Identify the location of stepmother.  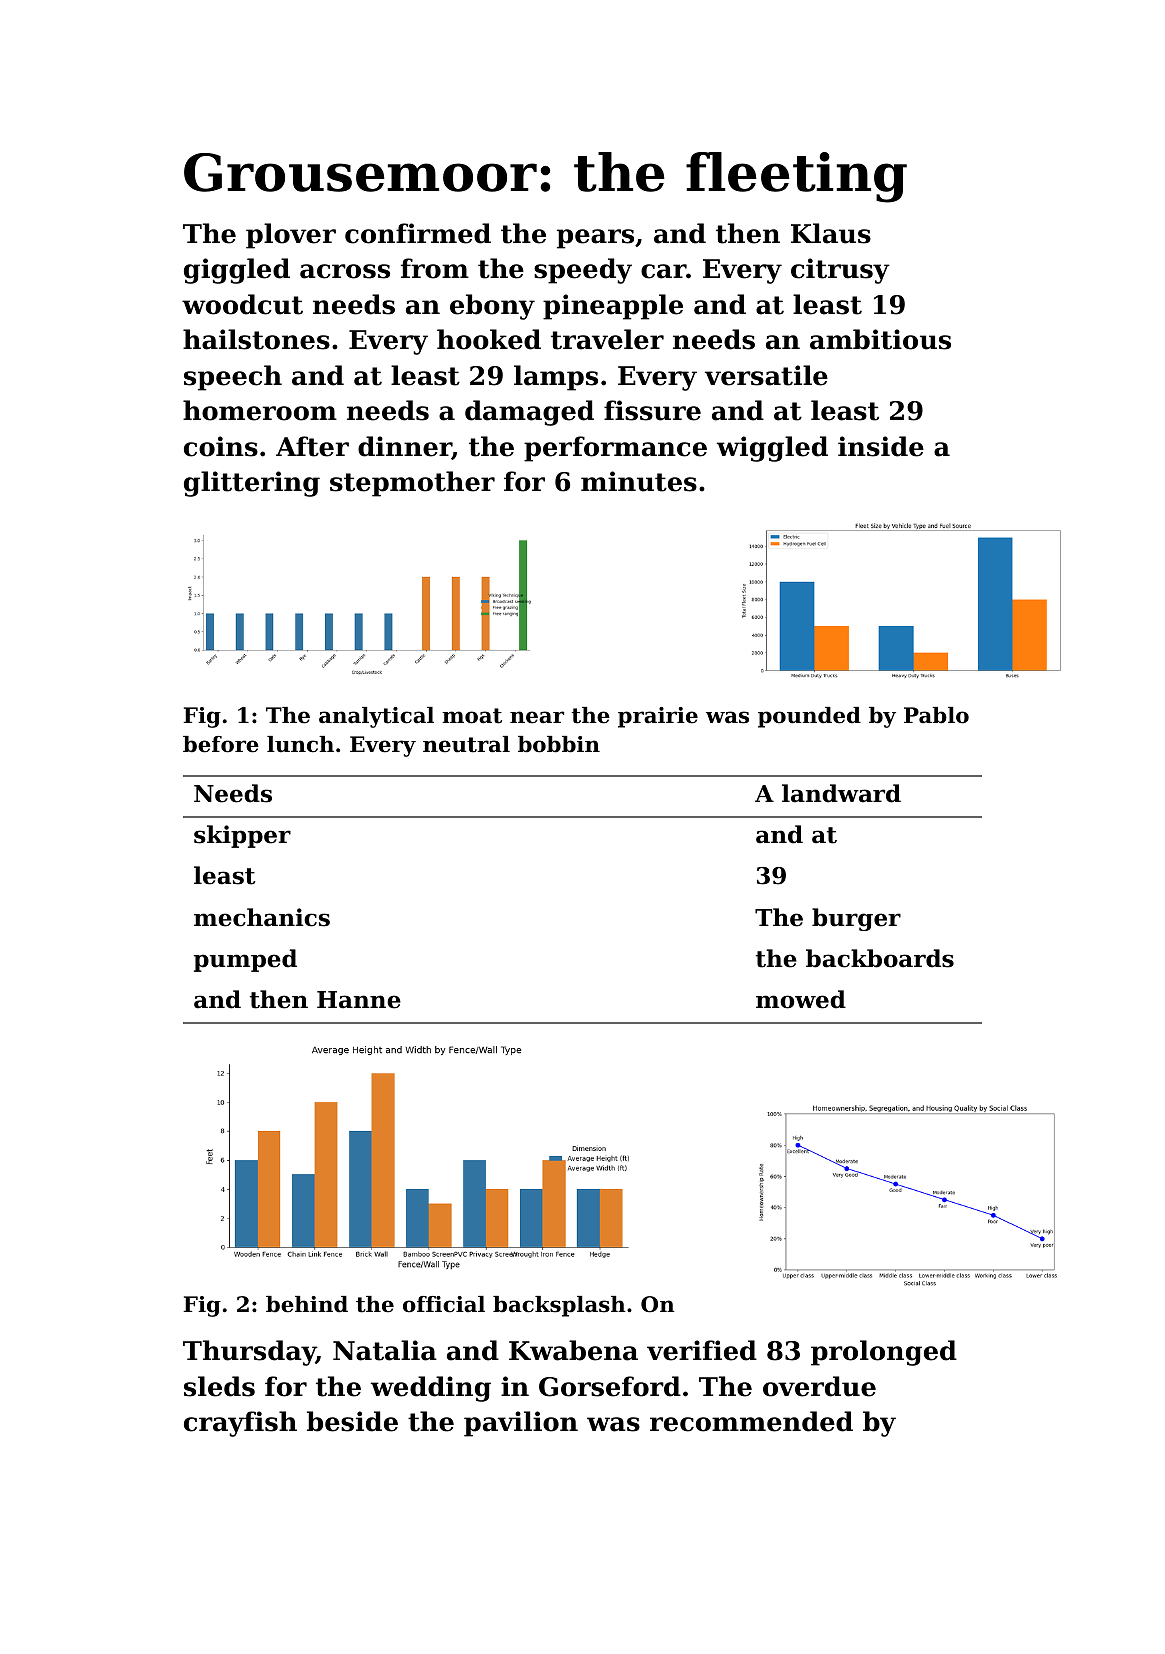
(412, 484).
